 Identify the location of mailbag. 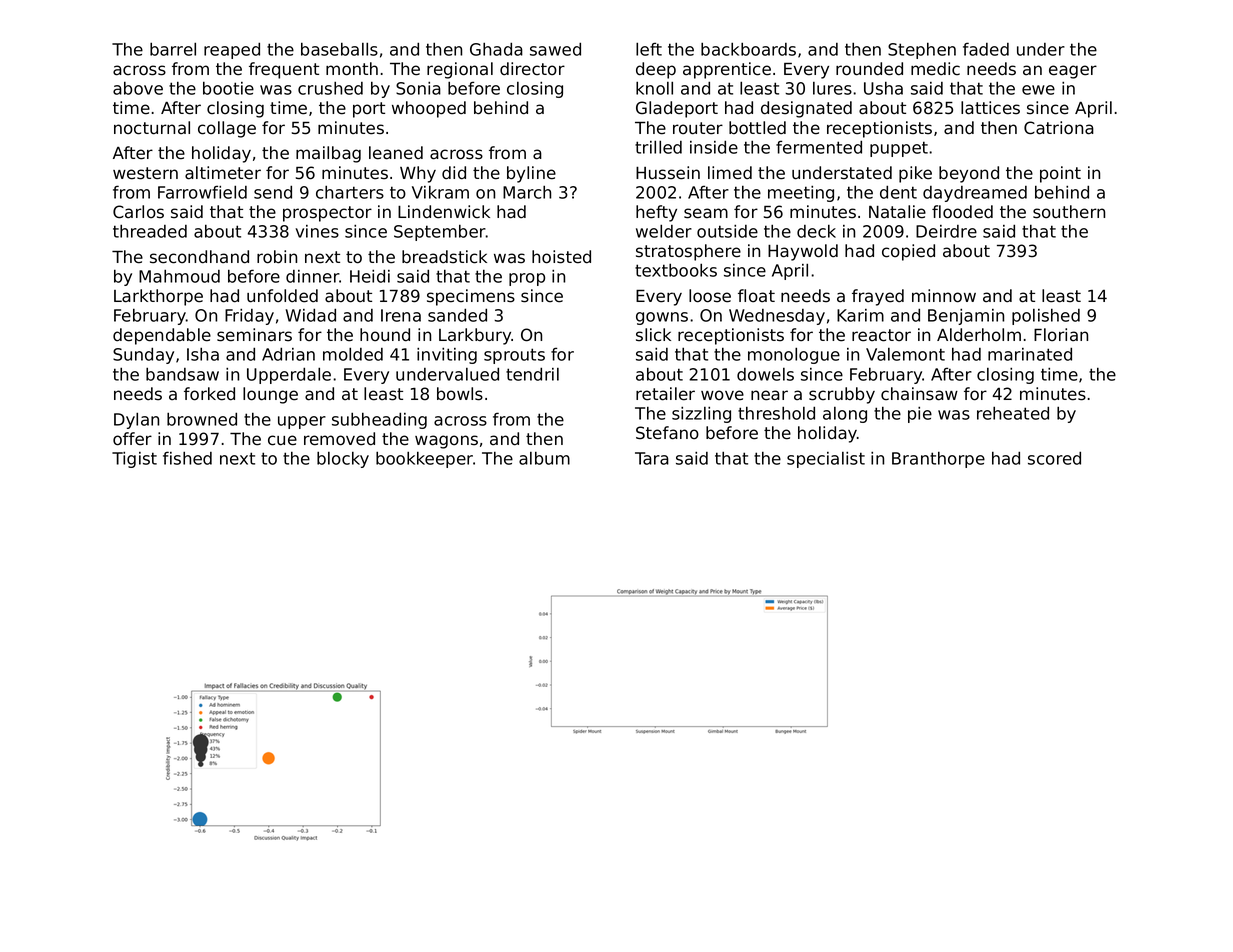
(328, 154).
